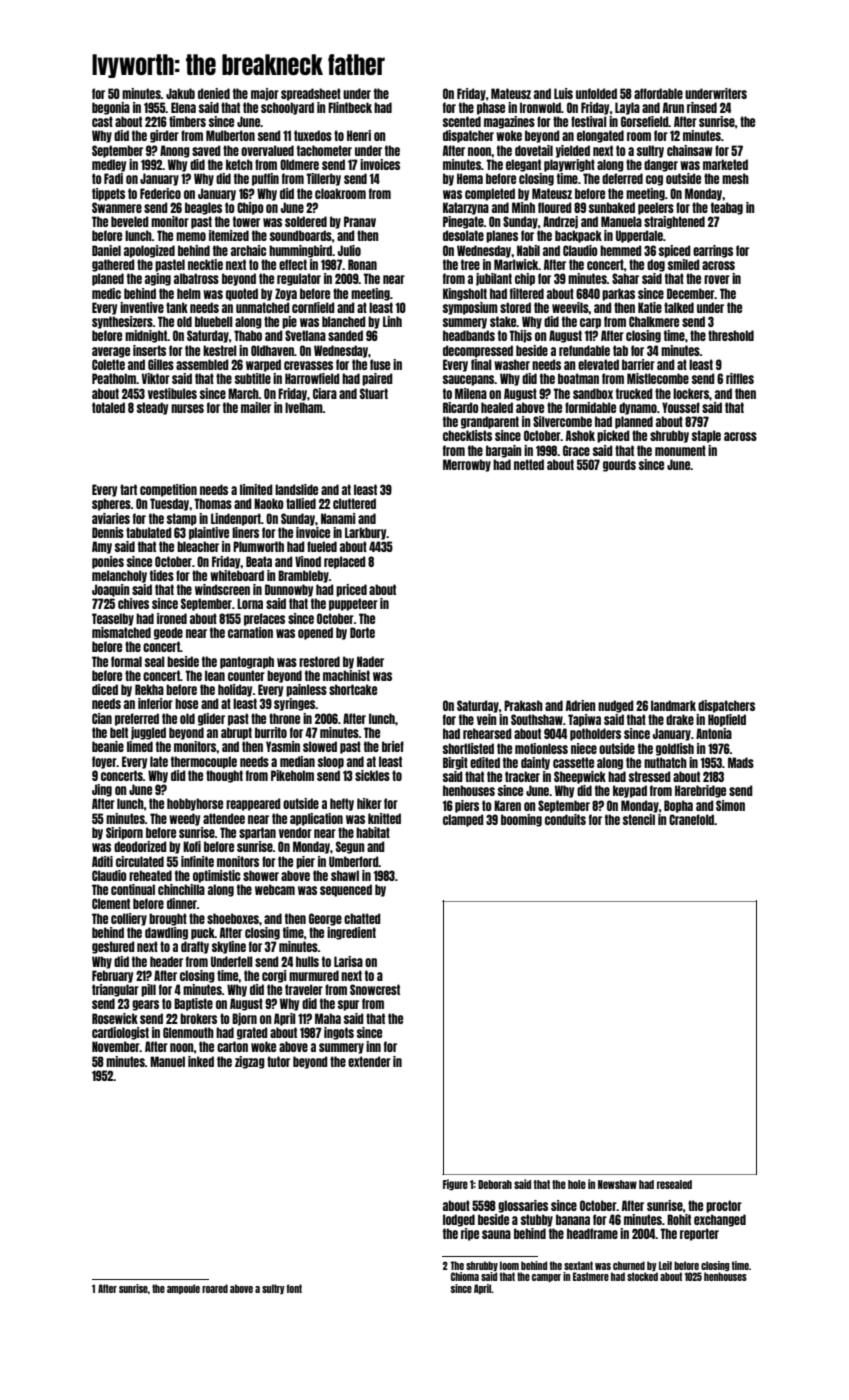 The height and width of the screenshot is (1400, 849). What do you see at coordinates (338, 518) in the screenshot?
I see `Nanami` at bounding box center [338, 518].
